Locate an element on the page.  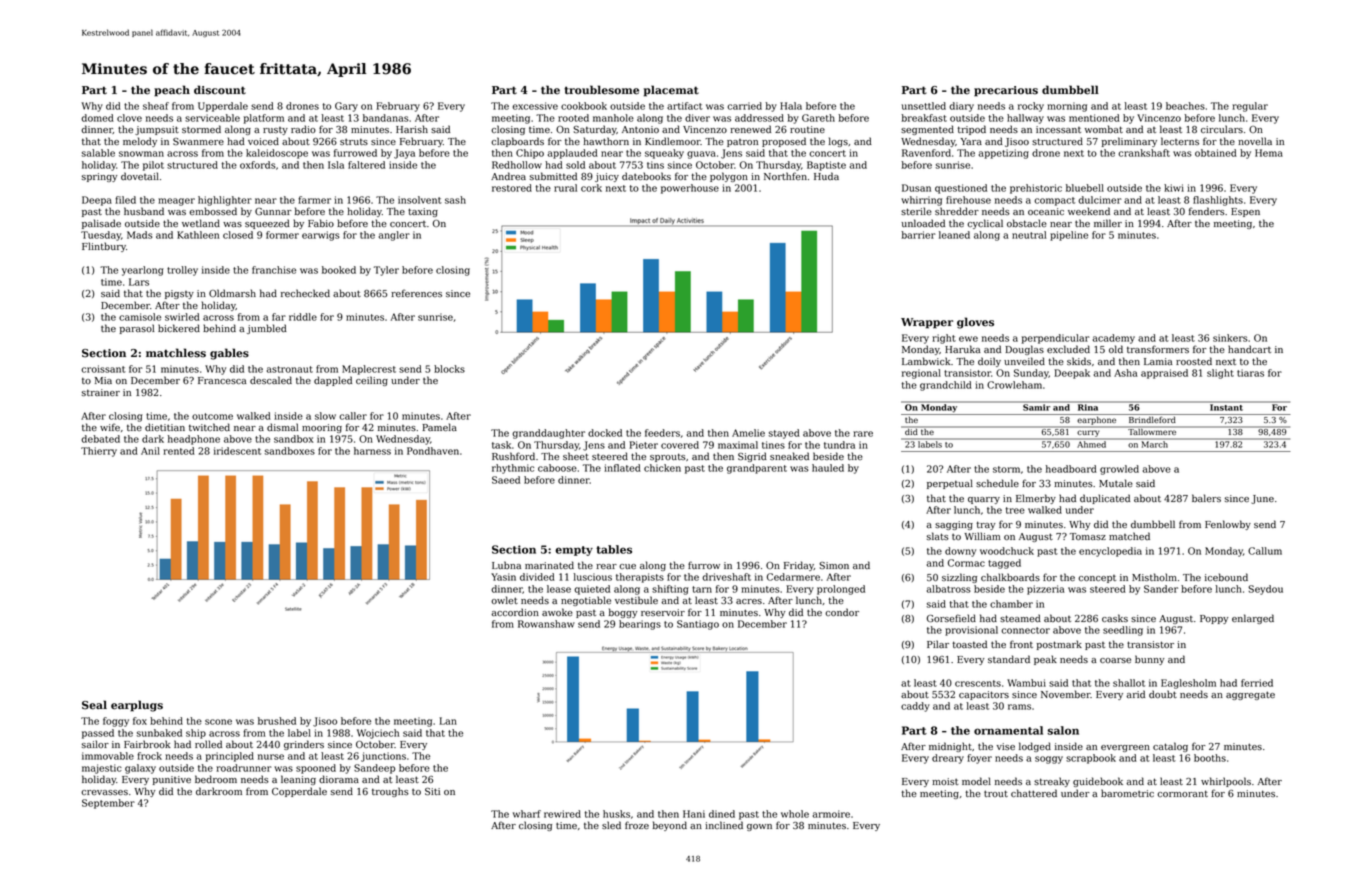
regional is located at coordinates (921, 374).
